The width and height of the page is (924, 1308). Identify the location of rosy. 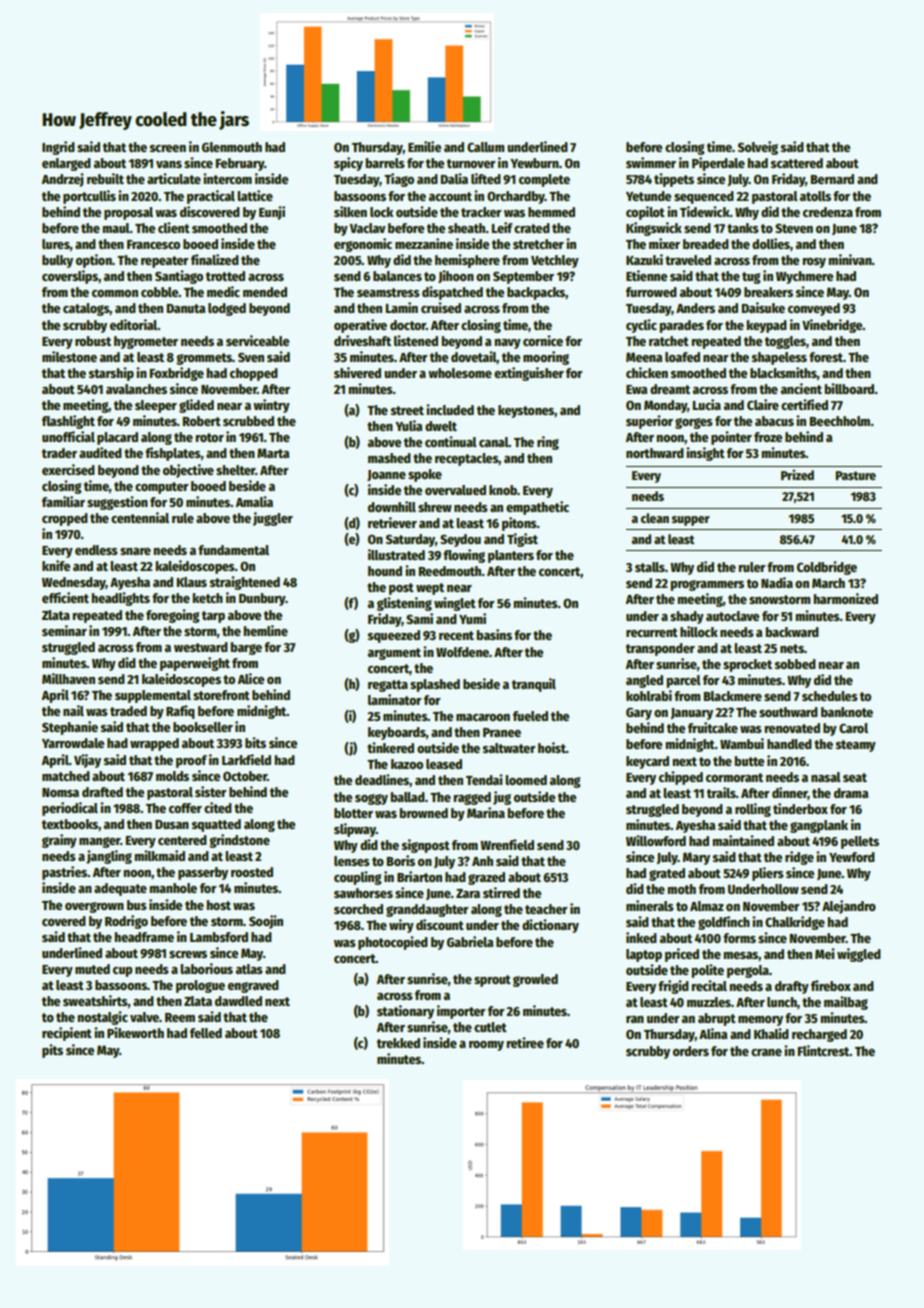
(814, 263).
